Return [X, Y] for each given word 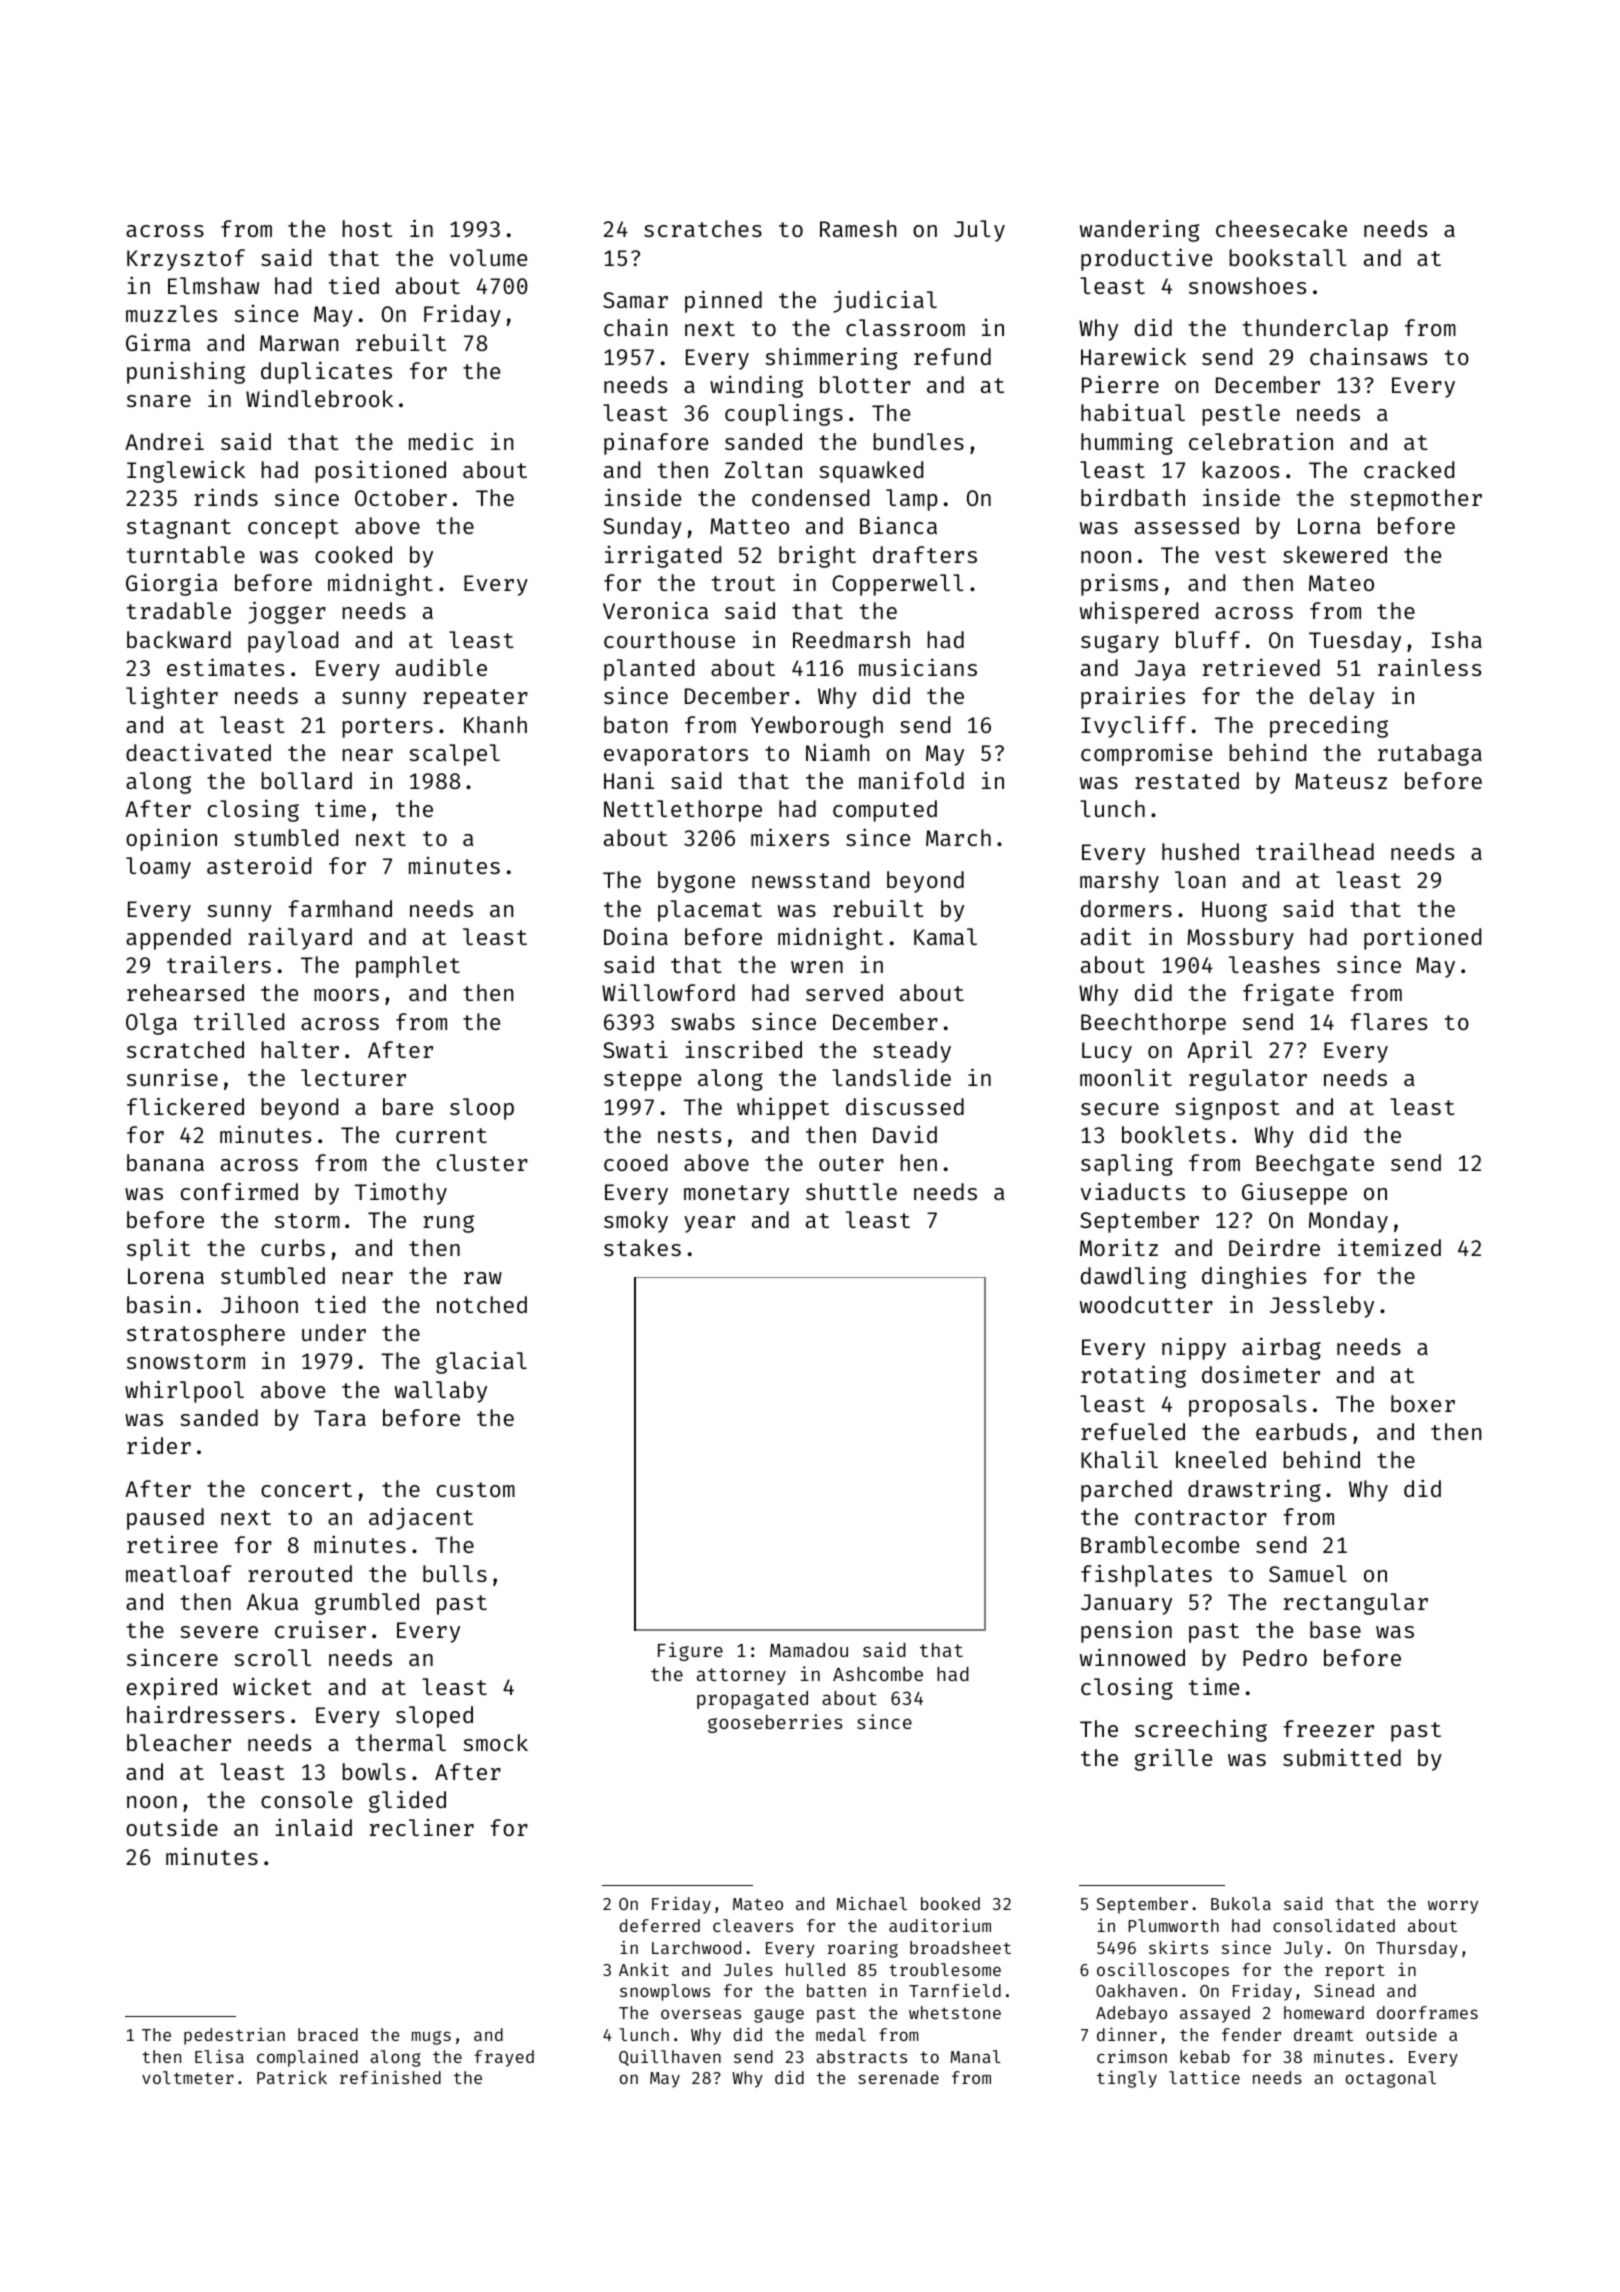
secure [1120, 1109]
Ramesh [858, 228]
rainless [1429, 667]
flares [1389, 1021]
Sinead [1344, 1990]
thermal [401, 1742]
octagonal [1391, 2079]
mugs [431, 2038]
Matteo [749, 526]
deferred [659, 1925]
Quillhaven [670, 2057]
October [401, 497]
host [367, 228]
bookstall [1288, 257]
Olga [151, 1024]
